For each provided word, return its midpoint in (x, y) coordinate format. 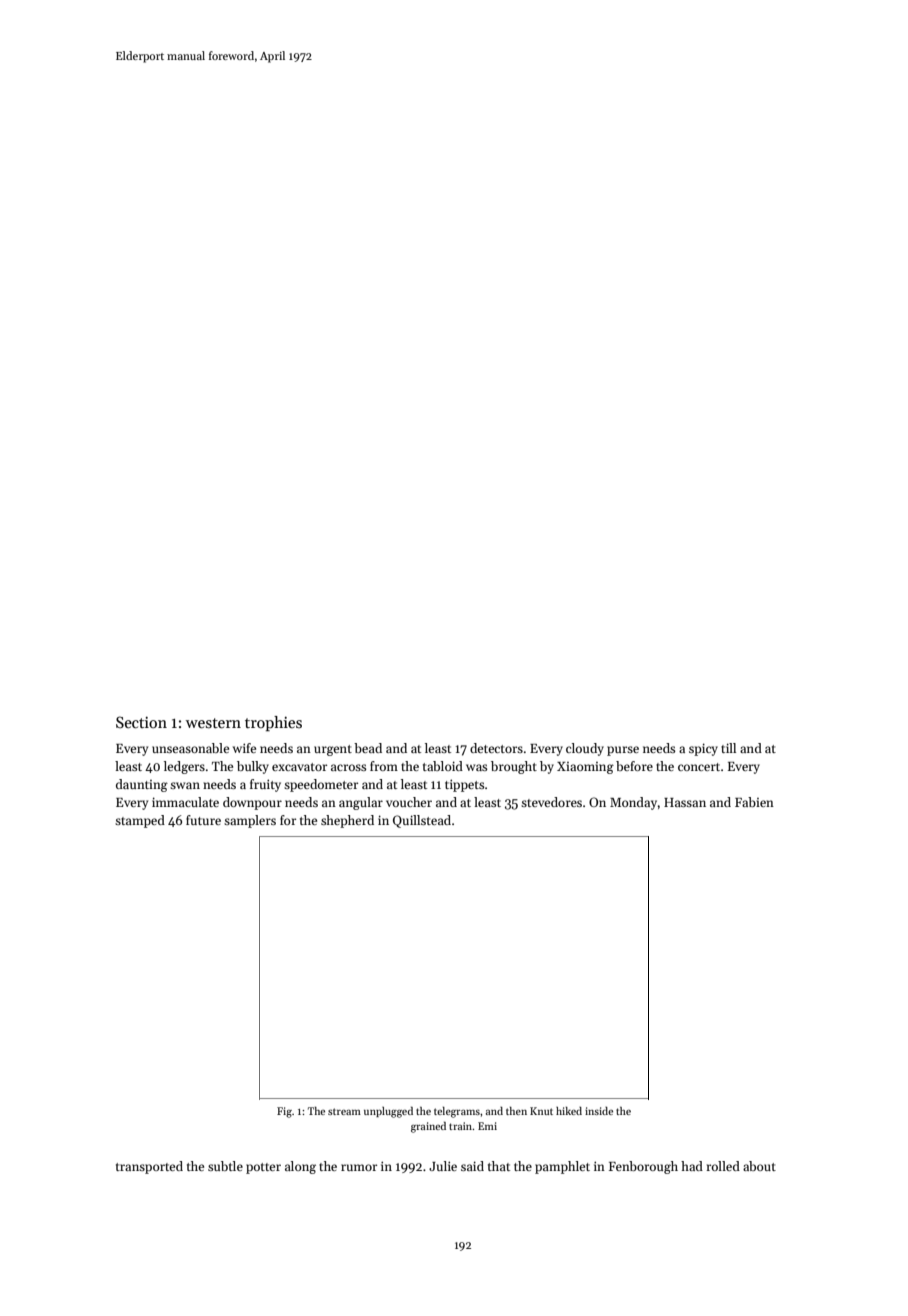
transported (149, 1167)
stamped (140, 821)
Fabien (754, 802)
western (213, 723)
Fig (284, 1112)
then (516, 1111)
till (728, 748)
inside (599, 1111)
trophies (273, 723)
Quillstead (422, 821)
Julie (443, 1166)
